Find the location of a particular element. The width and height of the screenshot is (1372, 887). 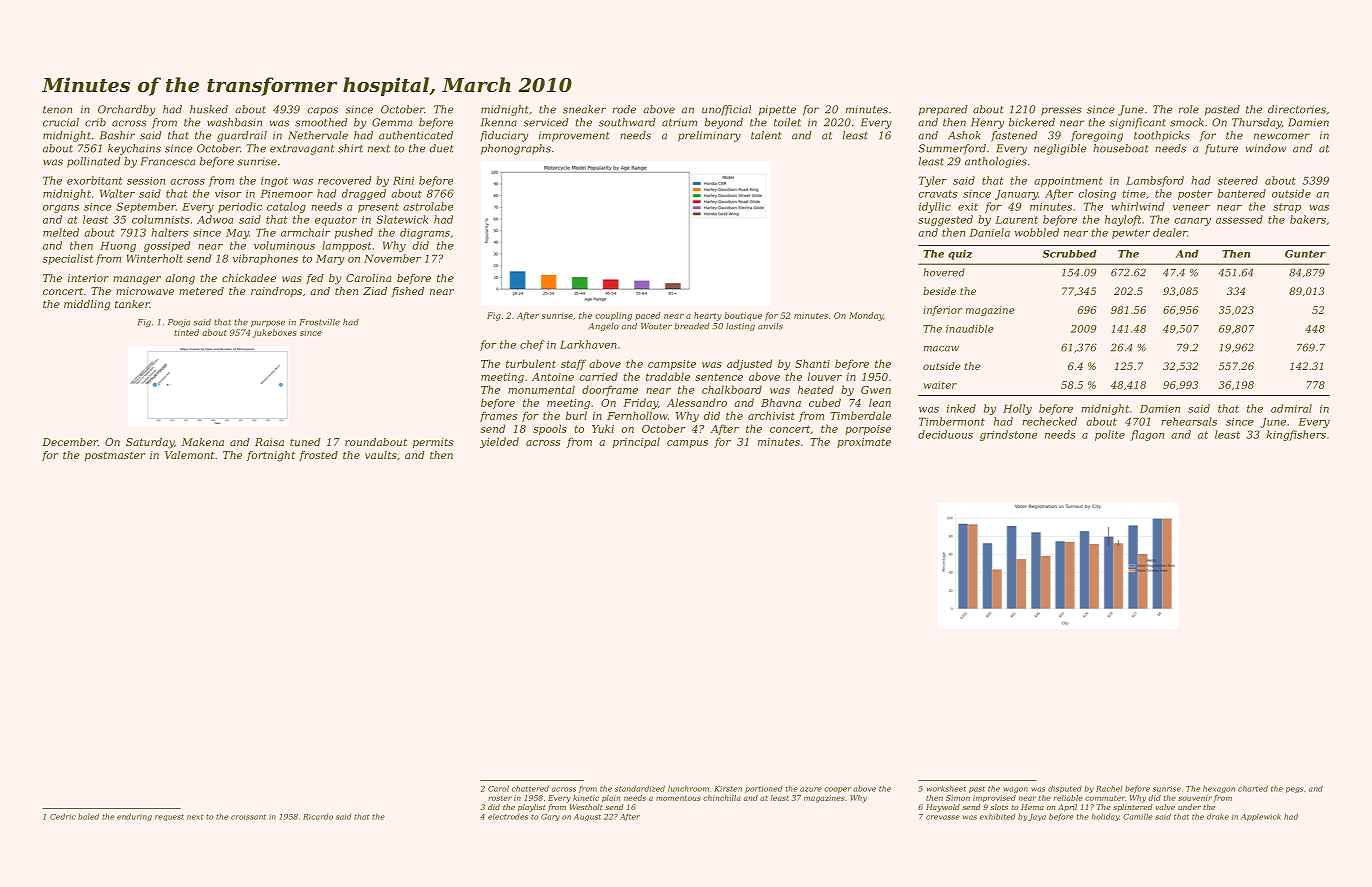

waiter is located at coordinates (940, 385).
